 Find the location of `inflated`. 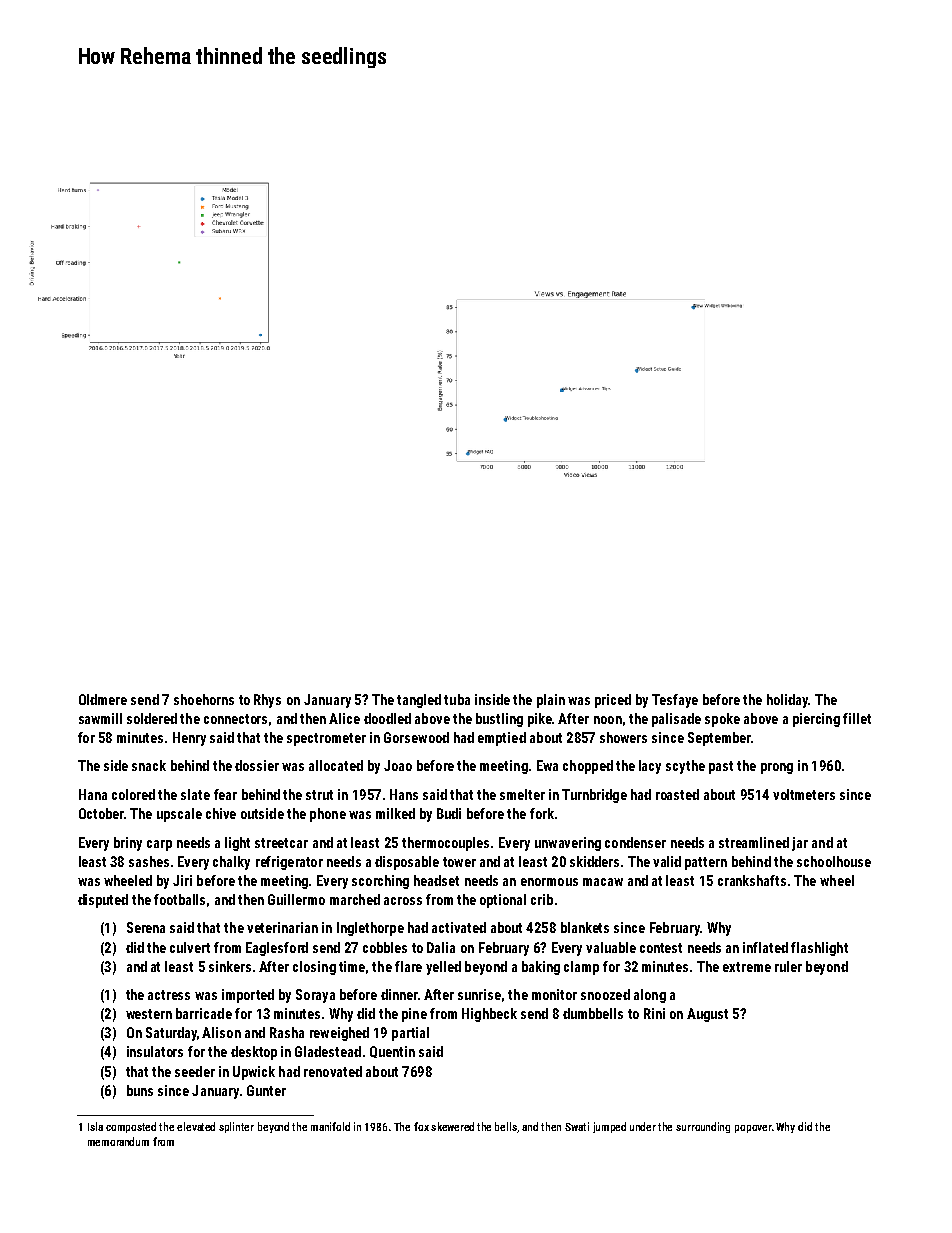

inflated is located at coordinates (765, 947).
